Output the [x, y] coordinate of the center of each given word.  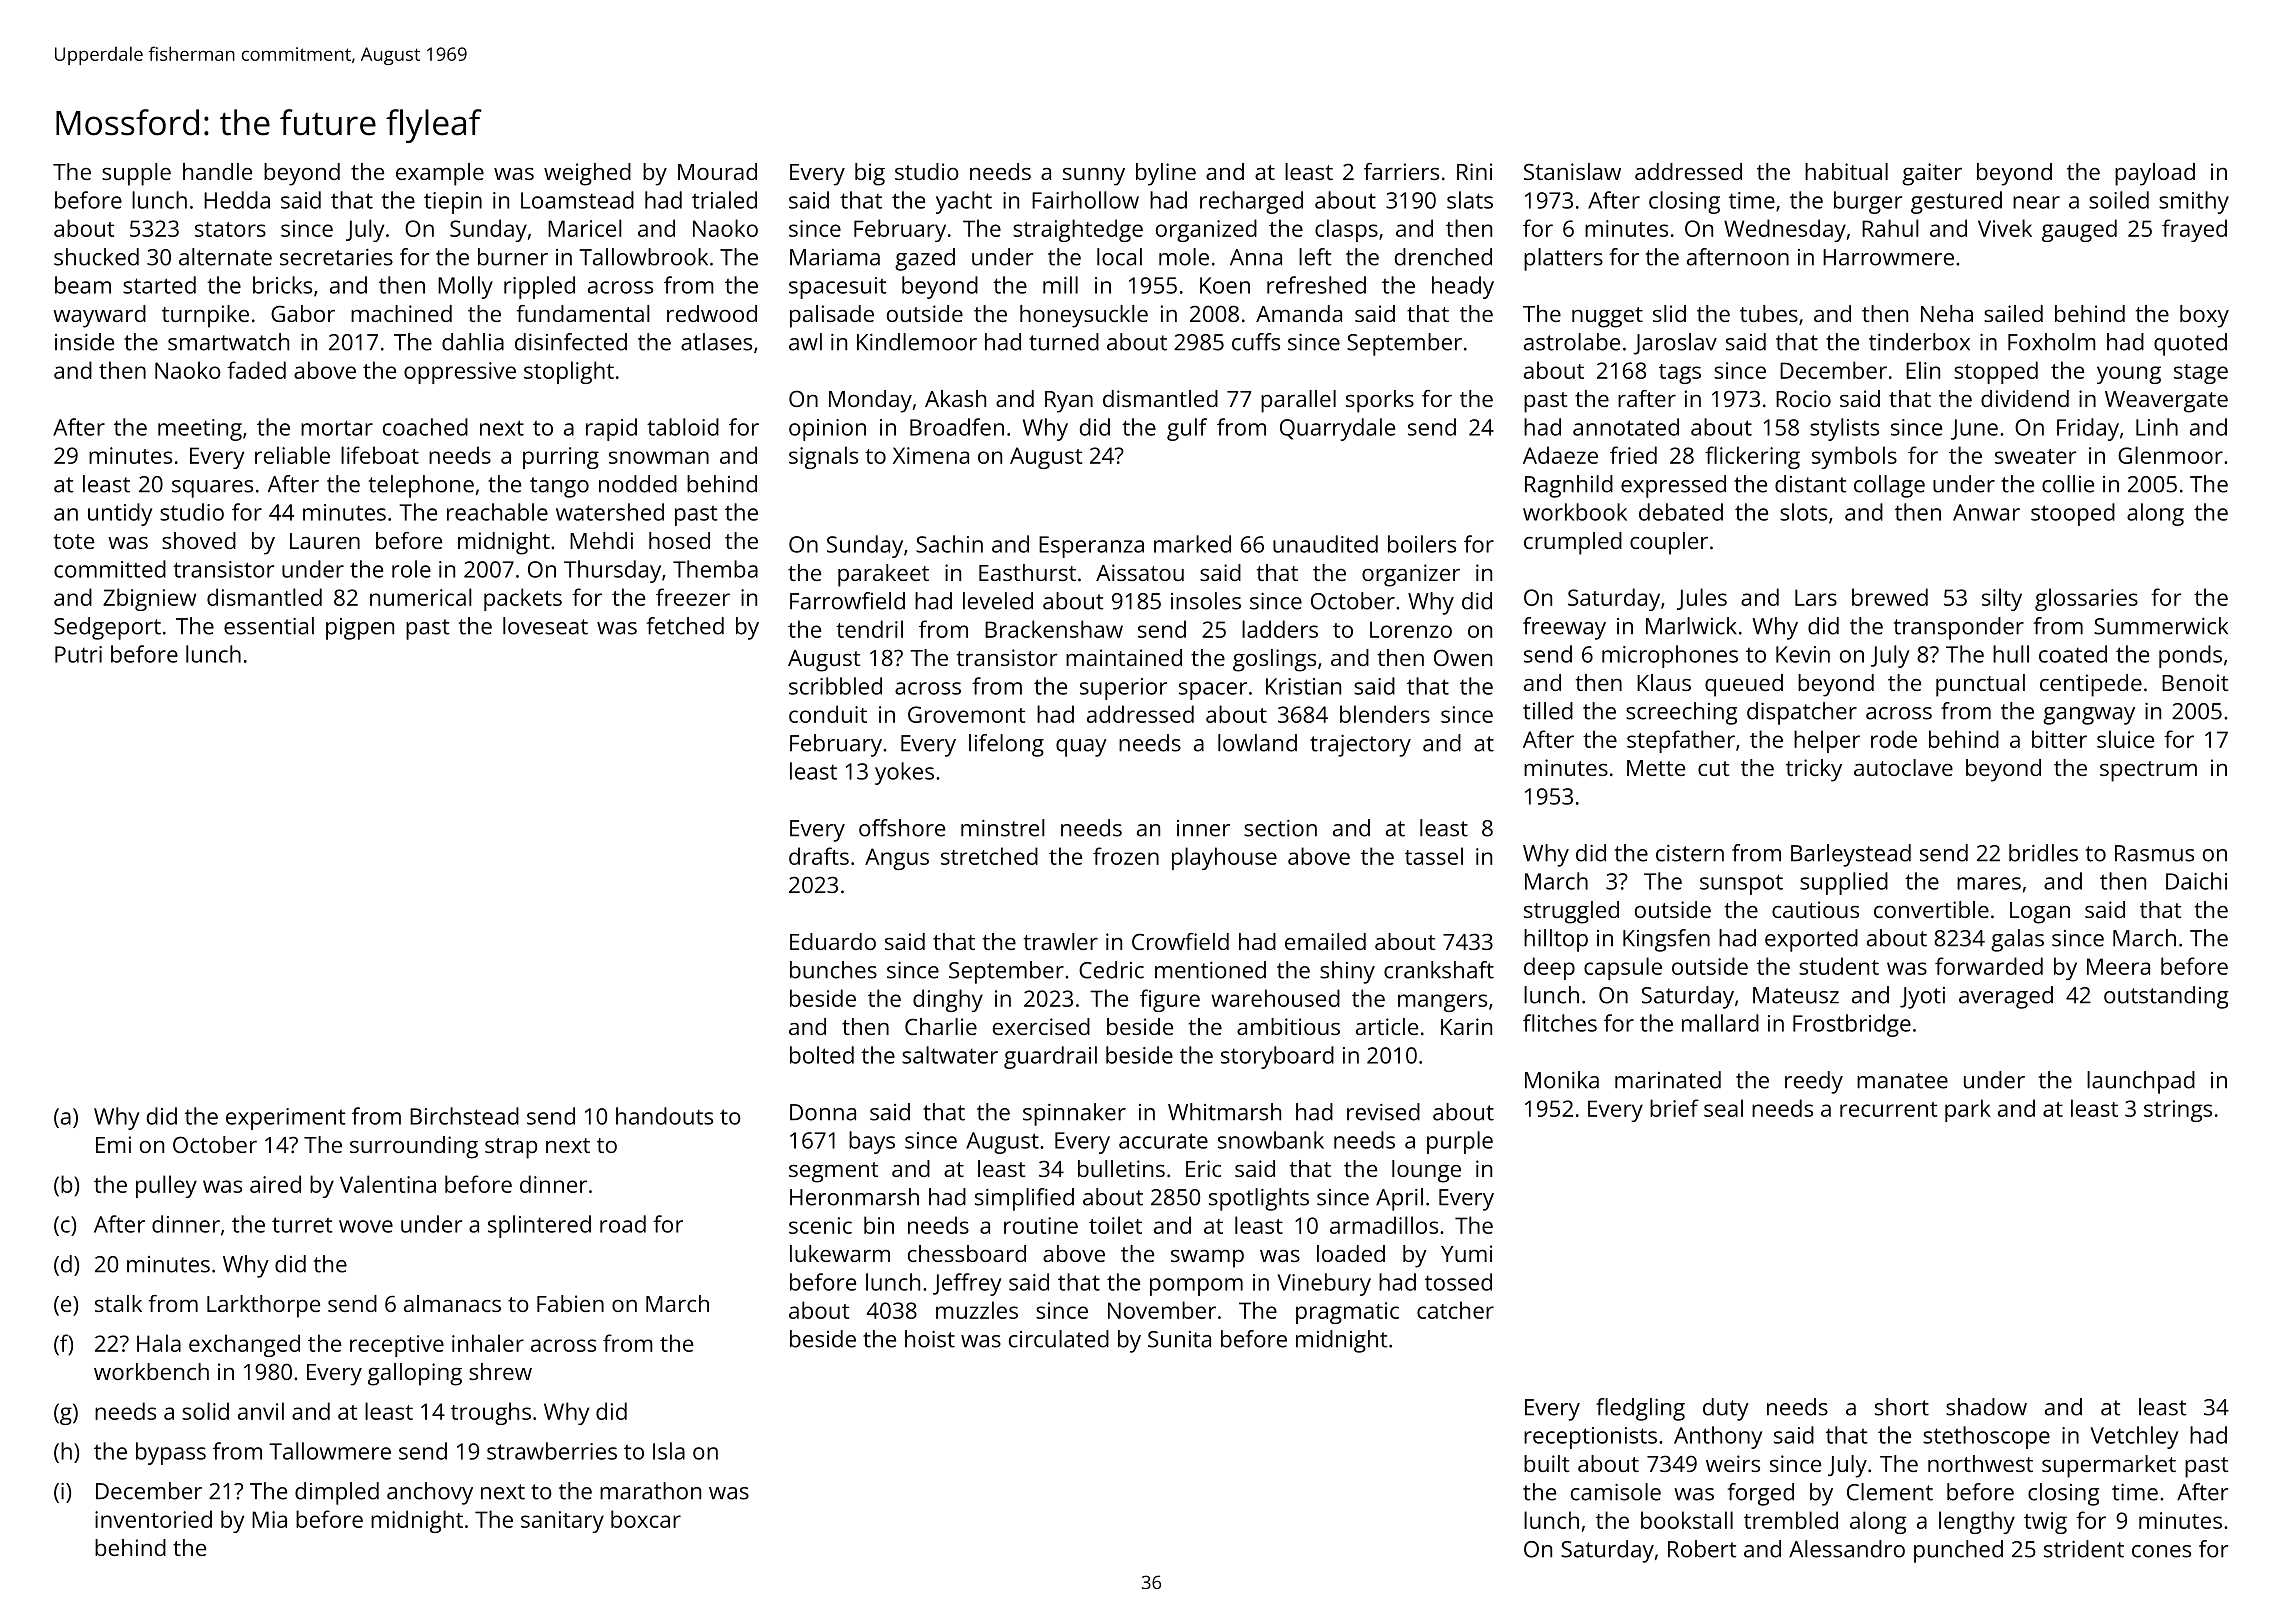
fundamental [583, 313]
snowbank [1271, 1140]
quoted [2190, 344]
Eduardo [833, 941]
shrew [500, 1371]
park [1968, 1110]
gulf [1187, 429]
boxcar [646, 1519]
